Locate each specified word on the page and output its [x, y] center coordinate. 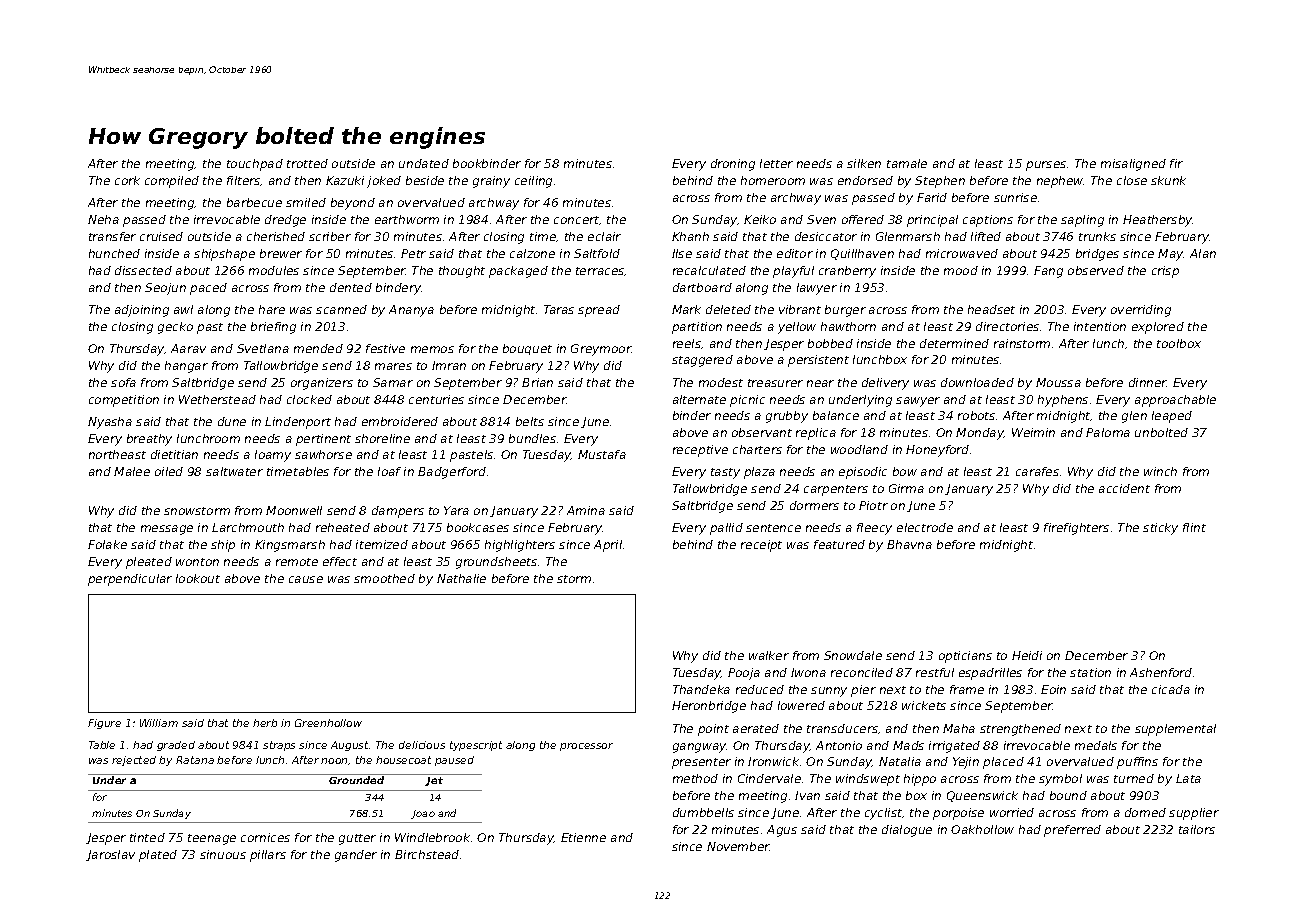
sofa [123, 382]
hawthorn [848, 326]
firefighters [1076, 529]
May [1171, 255]
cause [306, 579]
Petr [413, 253]
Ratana [195, 760]
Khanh [690, 236]
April [608, 546]
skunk [1168, 180]
